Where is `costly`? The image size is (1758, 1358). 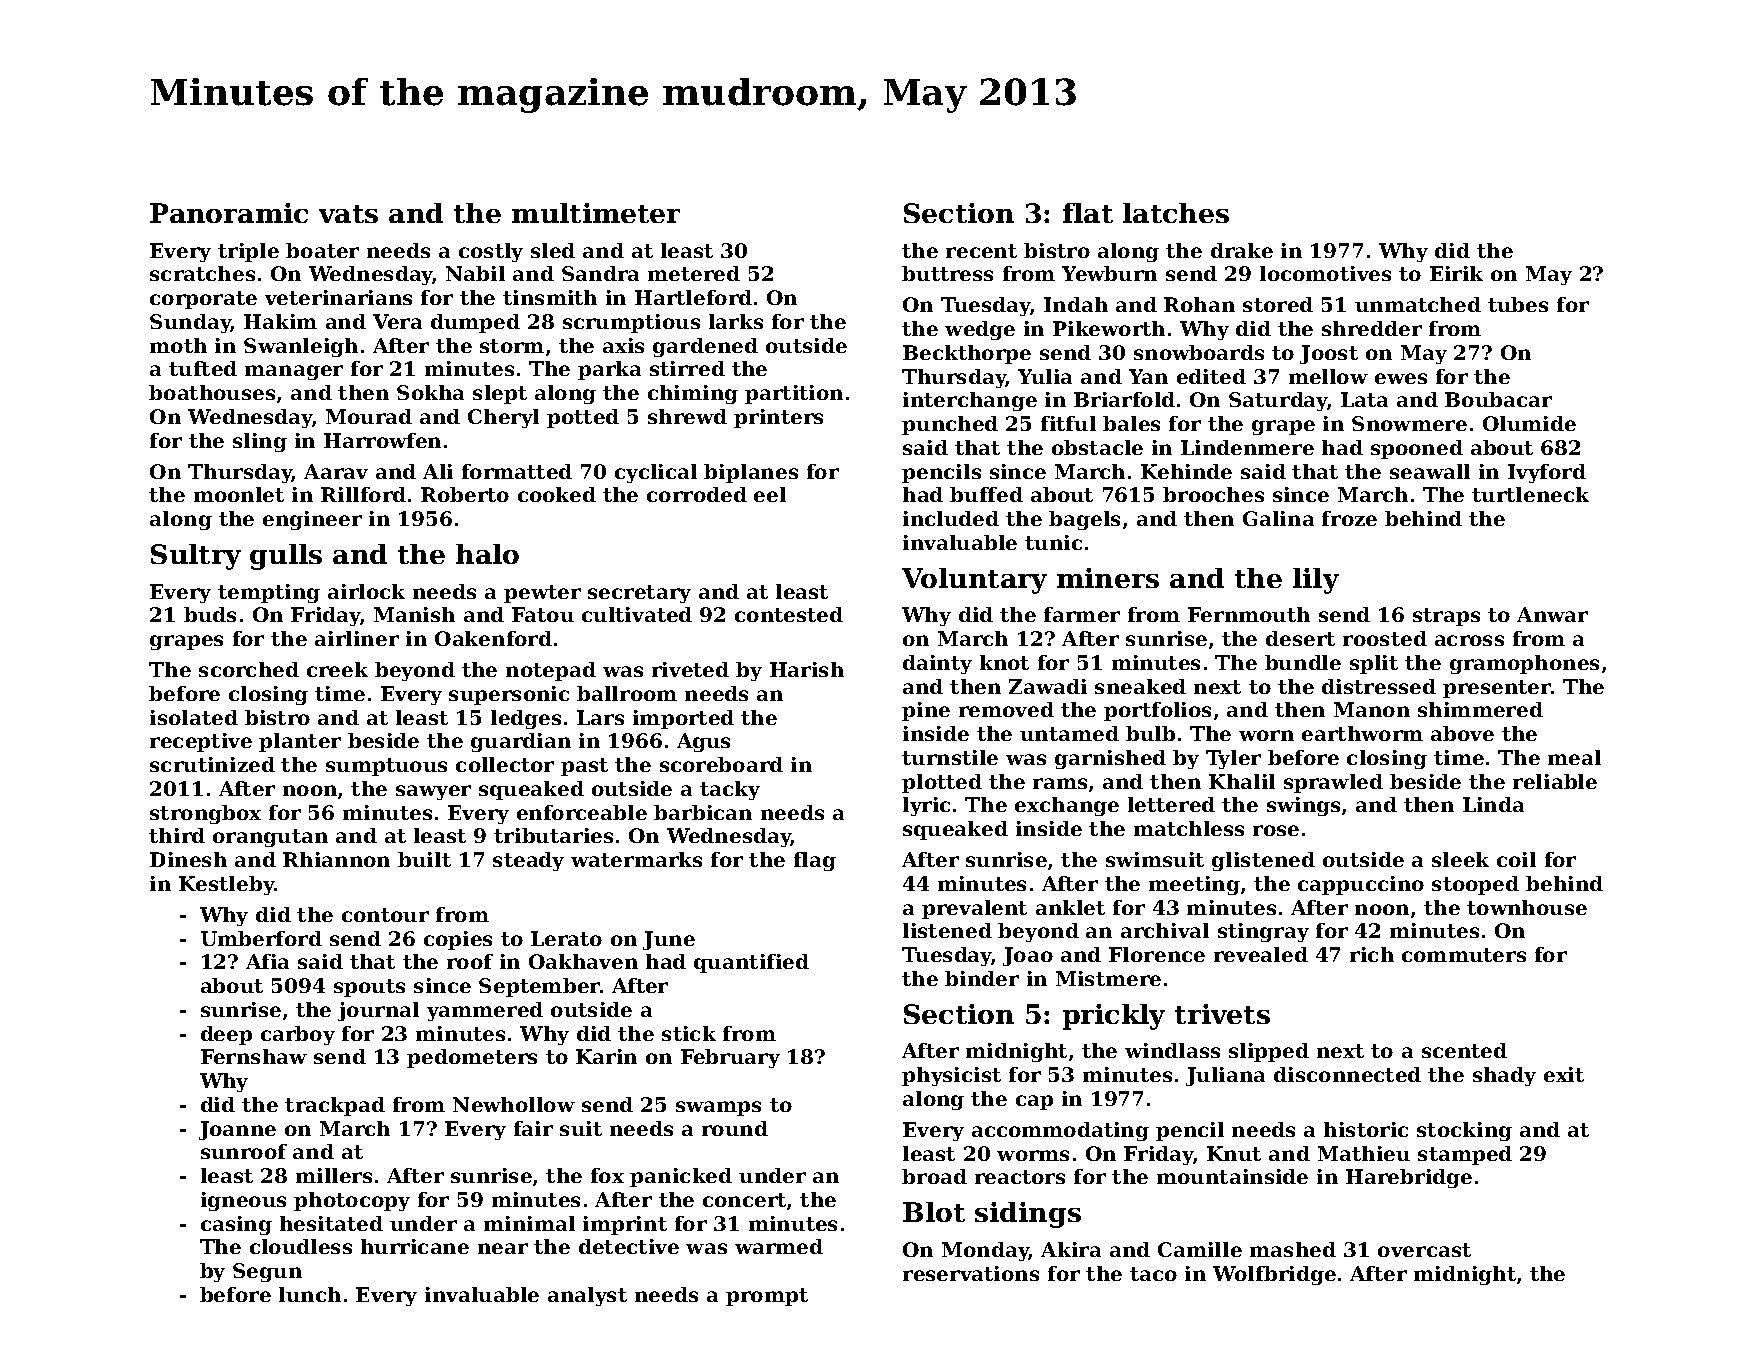 costly is located at coordinates (491, 252).
